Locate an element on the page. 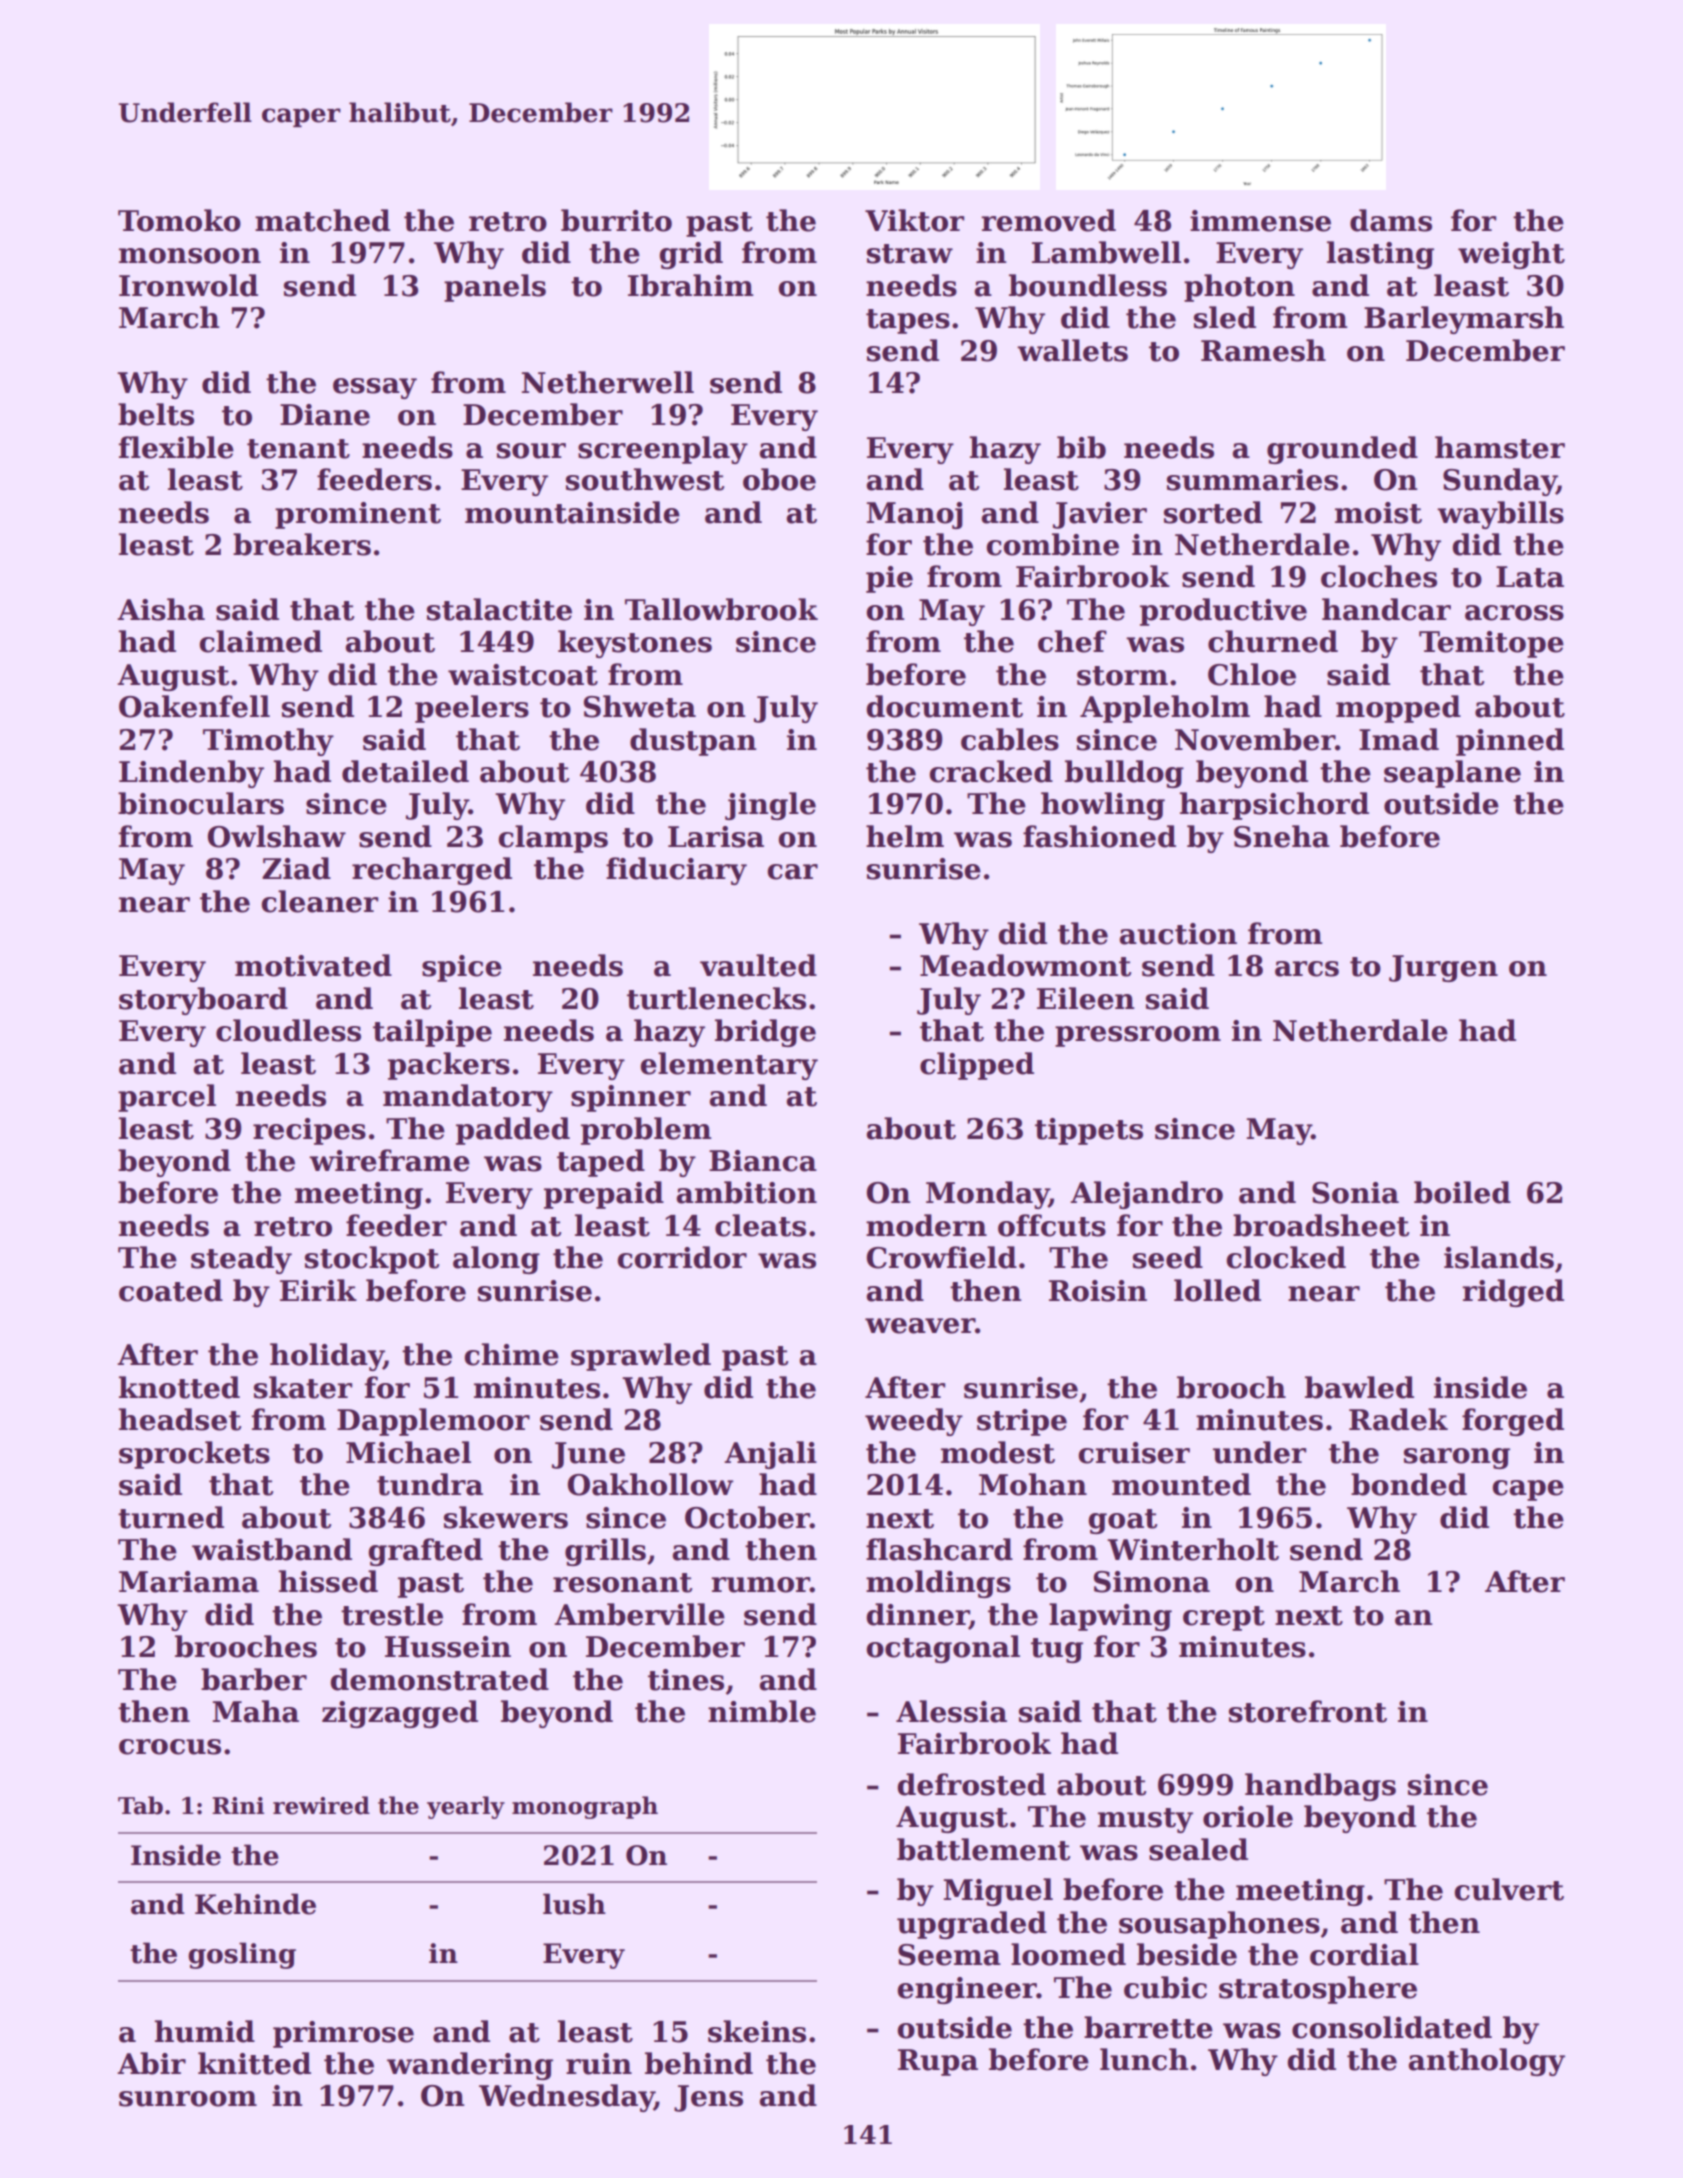 The width and height of the image is (1683, 2178). Tallowbrook is located at coordinates (721, 609).
